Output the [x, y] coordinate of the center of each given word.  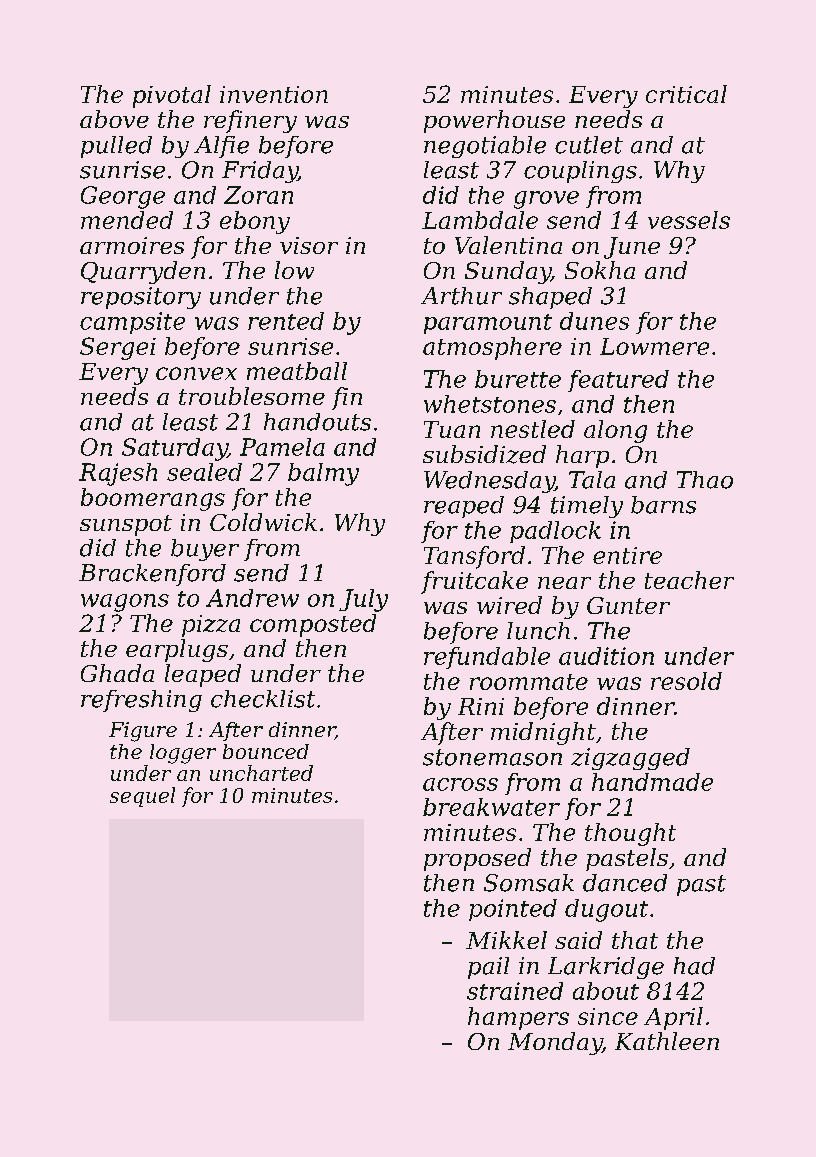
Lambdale [480, 220]
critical [686, 94]
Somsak [529, 883]
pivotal [172, 96]
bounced [266, 751]
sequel [142, 797]
